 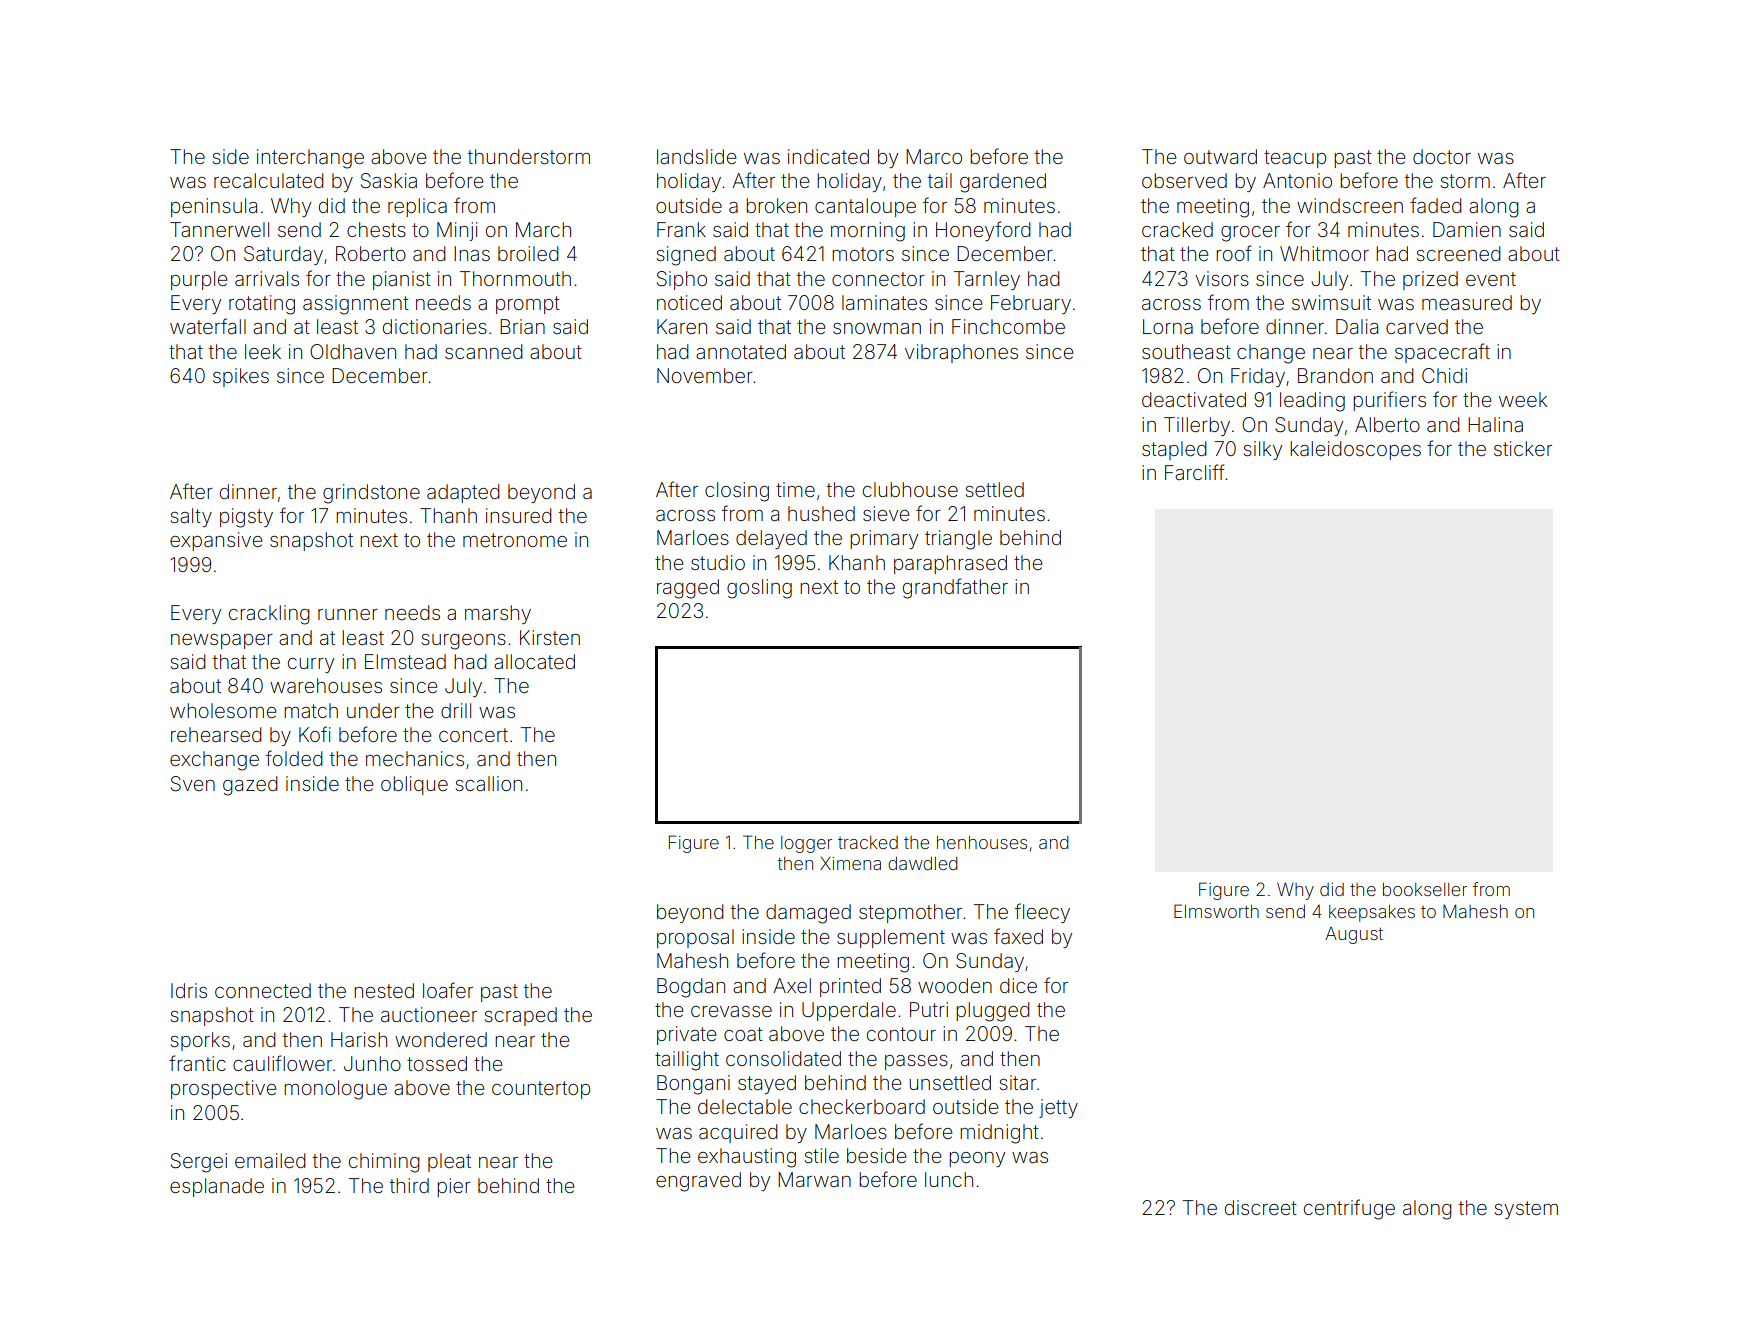 I want to click on monologue, so click(x=335, y=1090).
